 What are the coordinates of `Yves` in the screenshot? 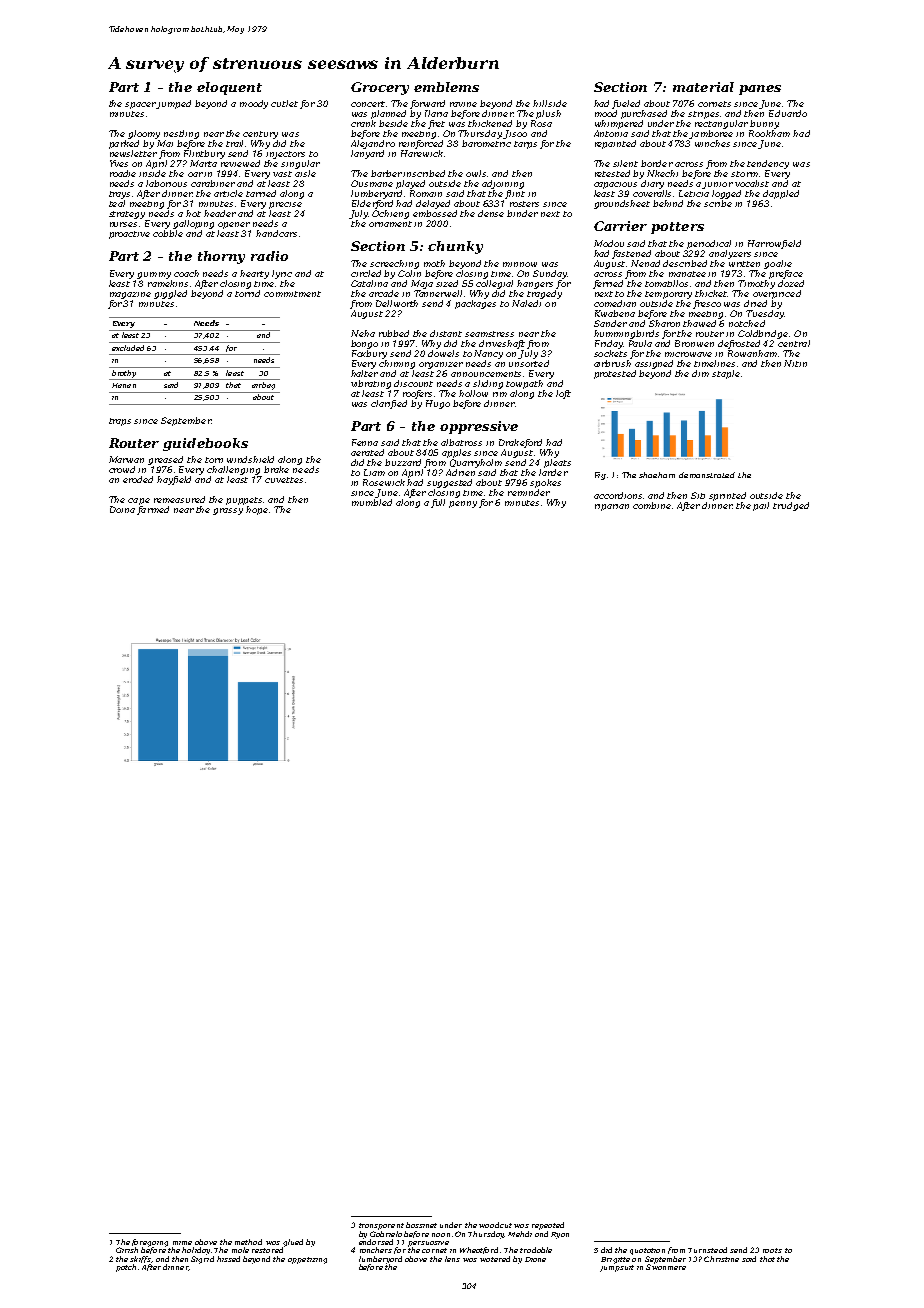 It's located at (119, 163).
